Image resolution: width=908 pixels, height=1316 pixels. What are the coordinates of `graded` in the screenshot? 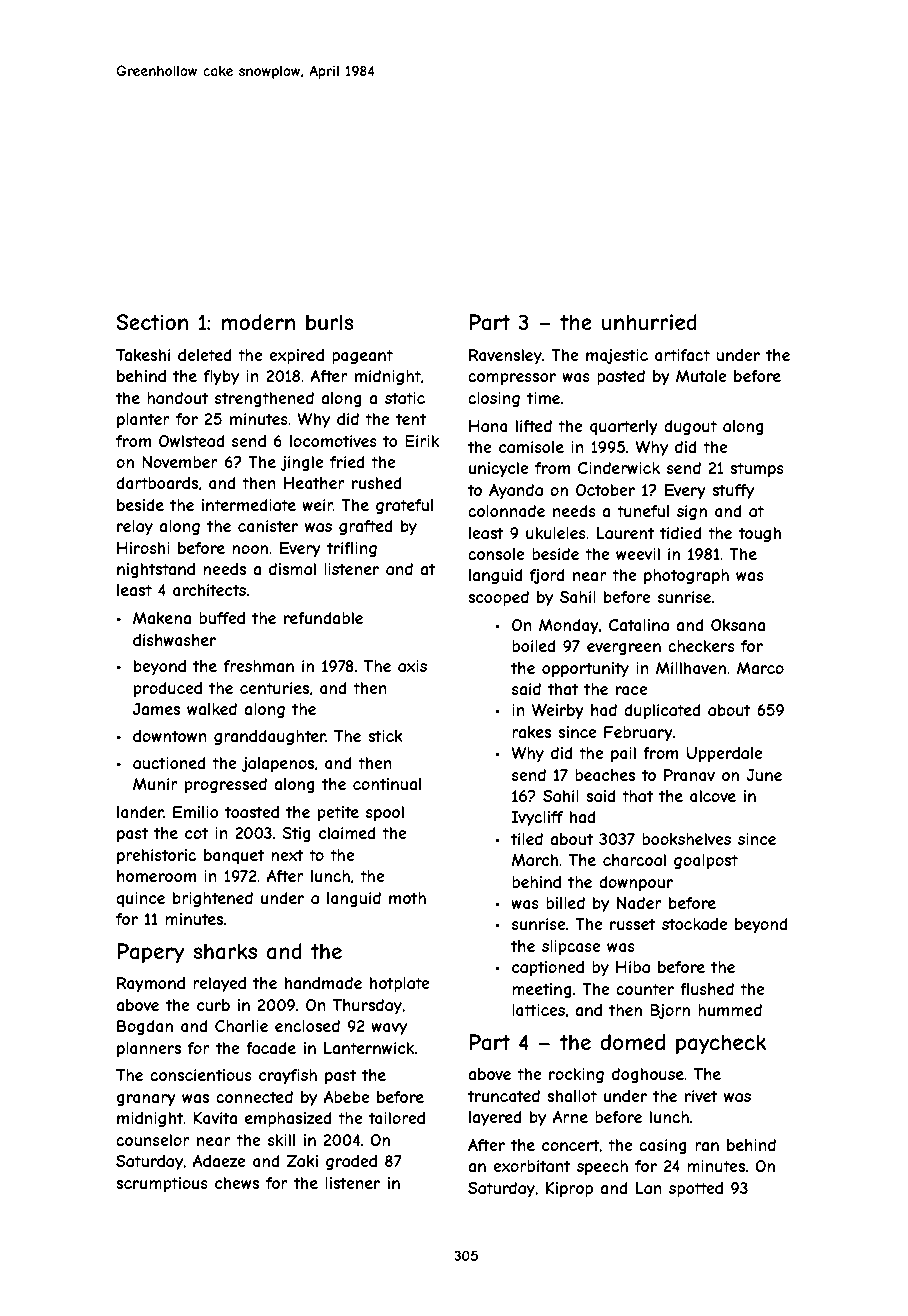 It's located at (351, 1162).
